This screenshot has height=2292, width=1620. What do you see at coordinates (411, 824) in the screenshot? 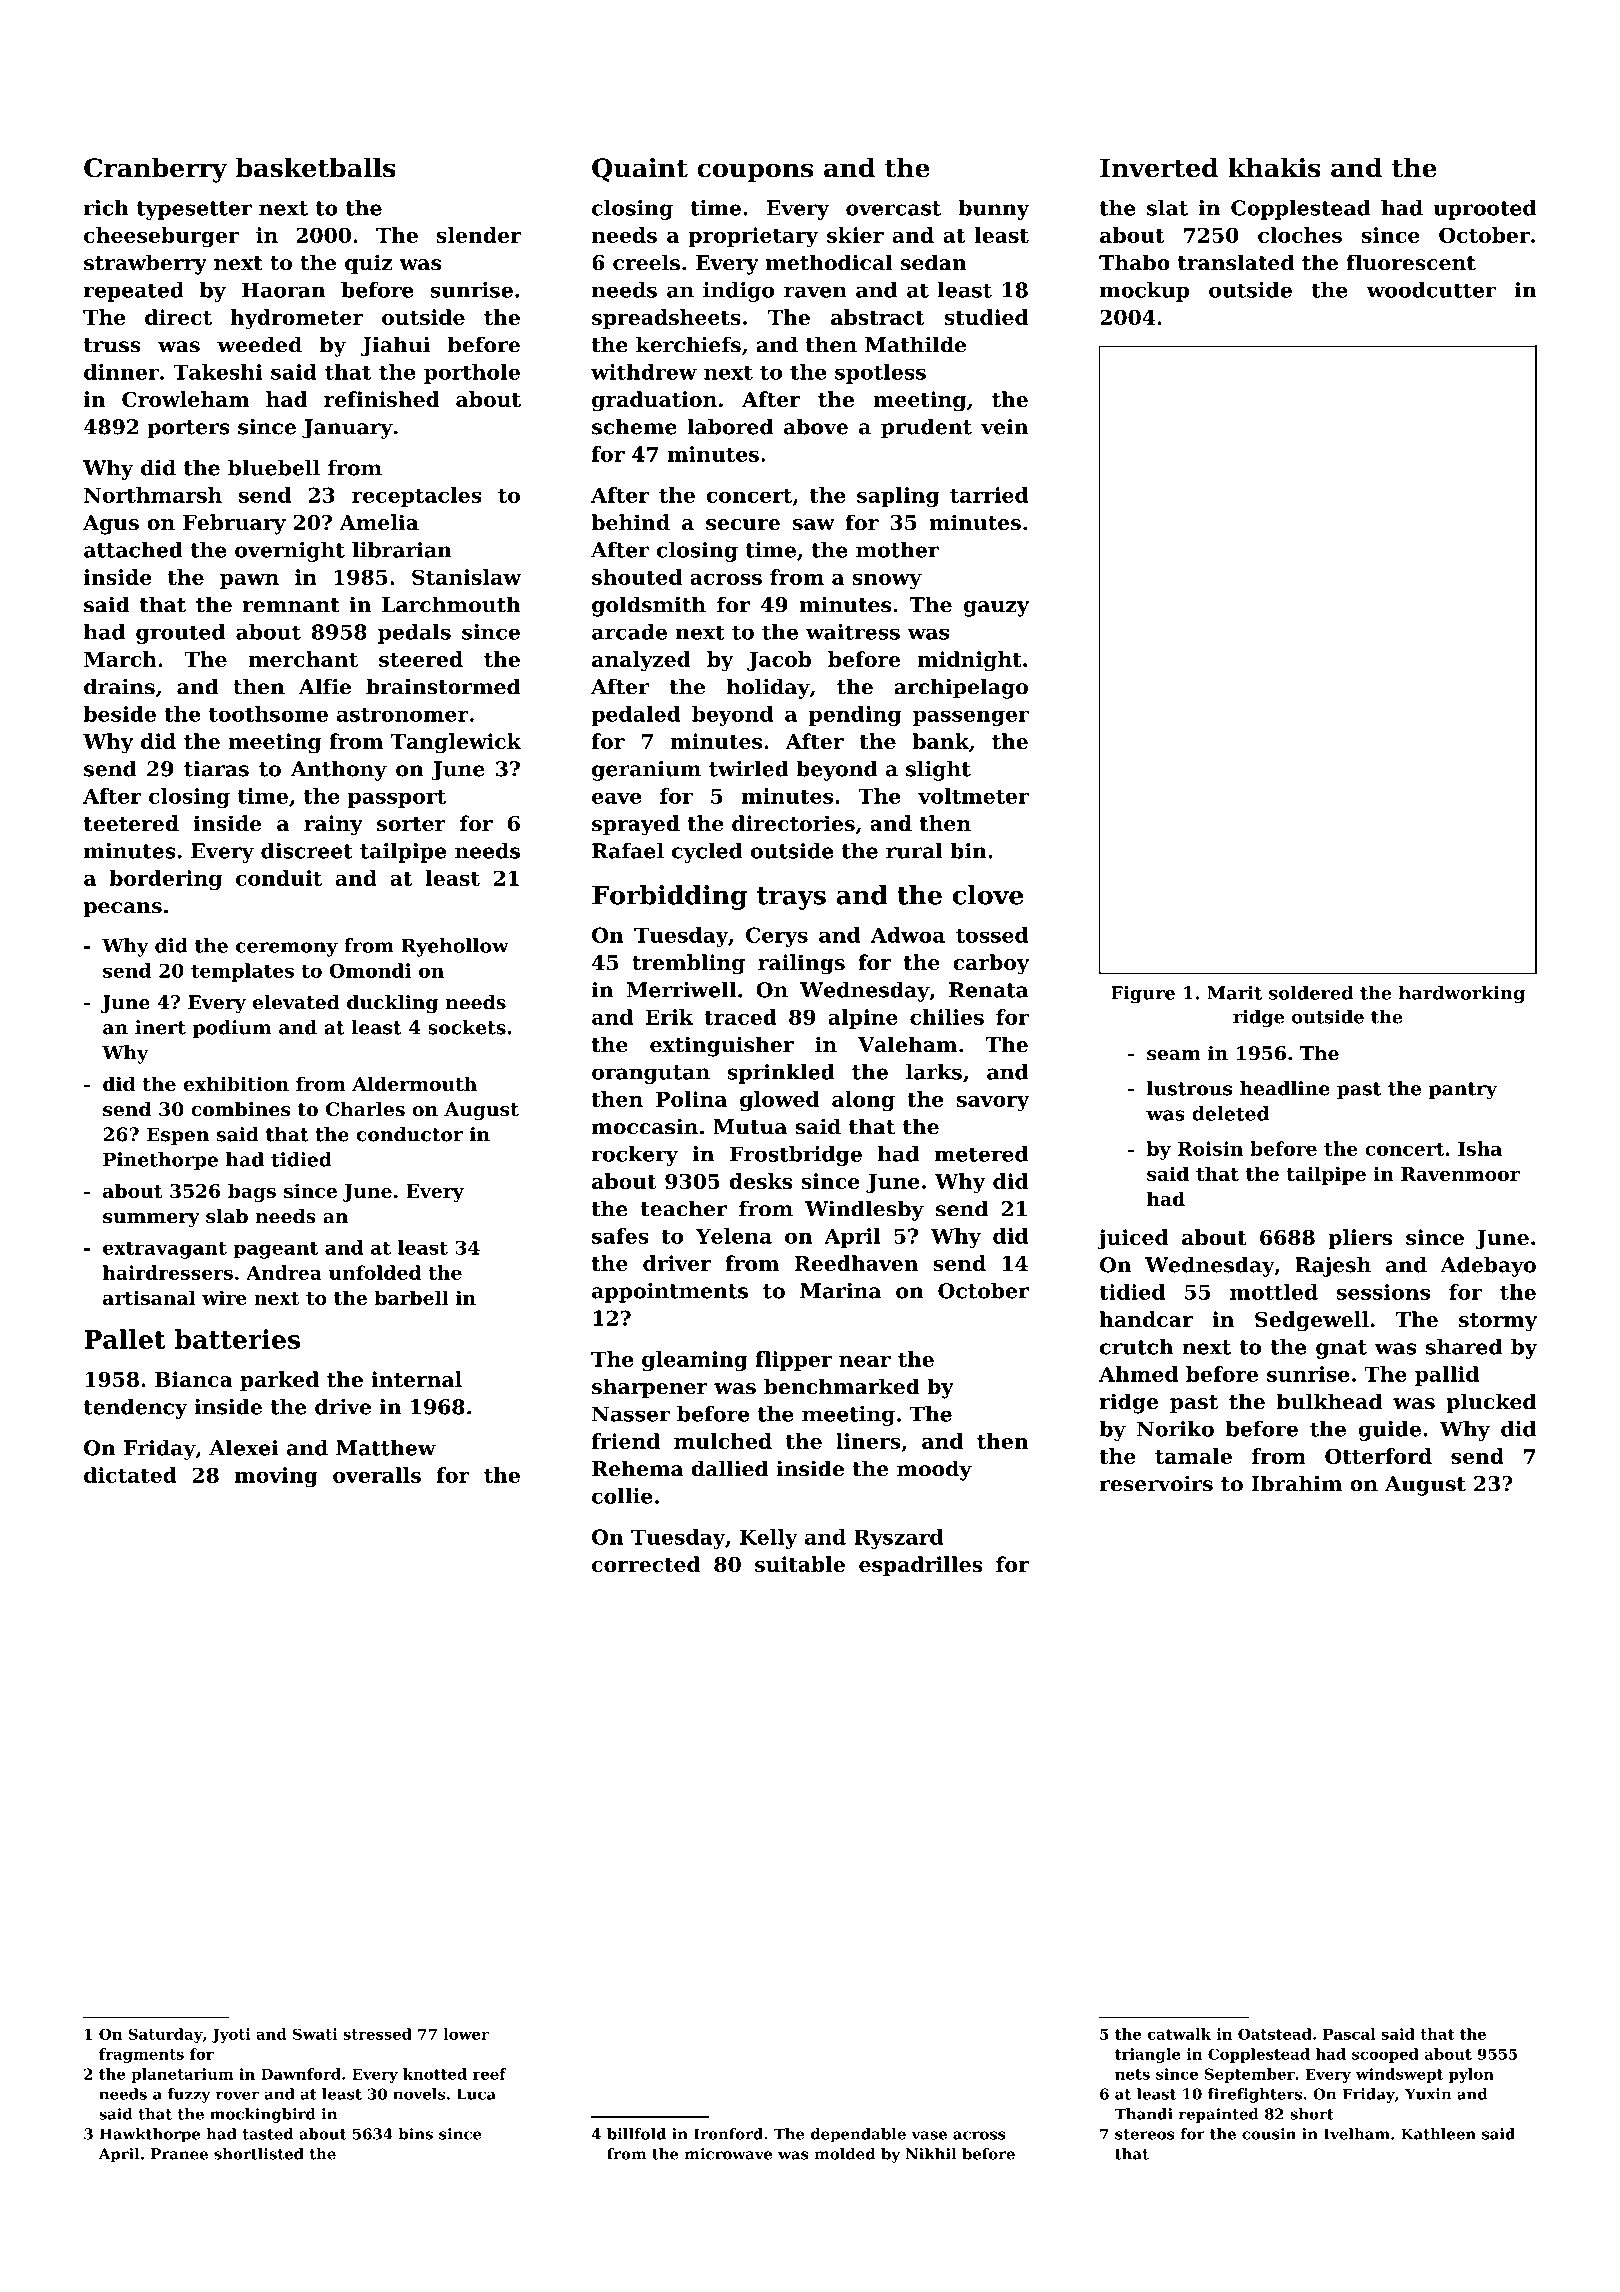
I see `sorter` at bounding box center [411, 824].
